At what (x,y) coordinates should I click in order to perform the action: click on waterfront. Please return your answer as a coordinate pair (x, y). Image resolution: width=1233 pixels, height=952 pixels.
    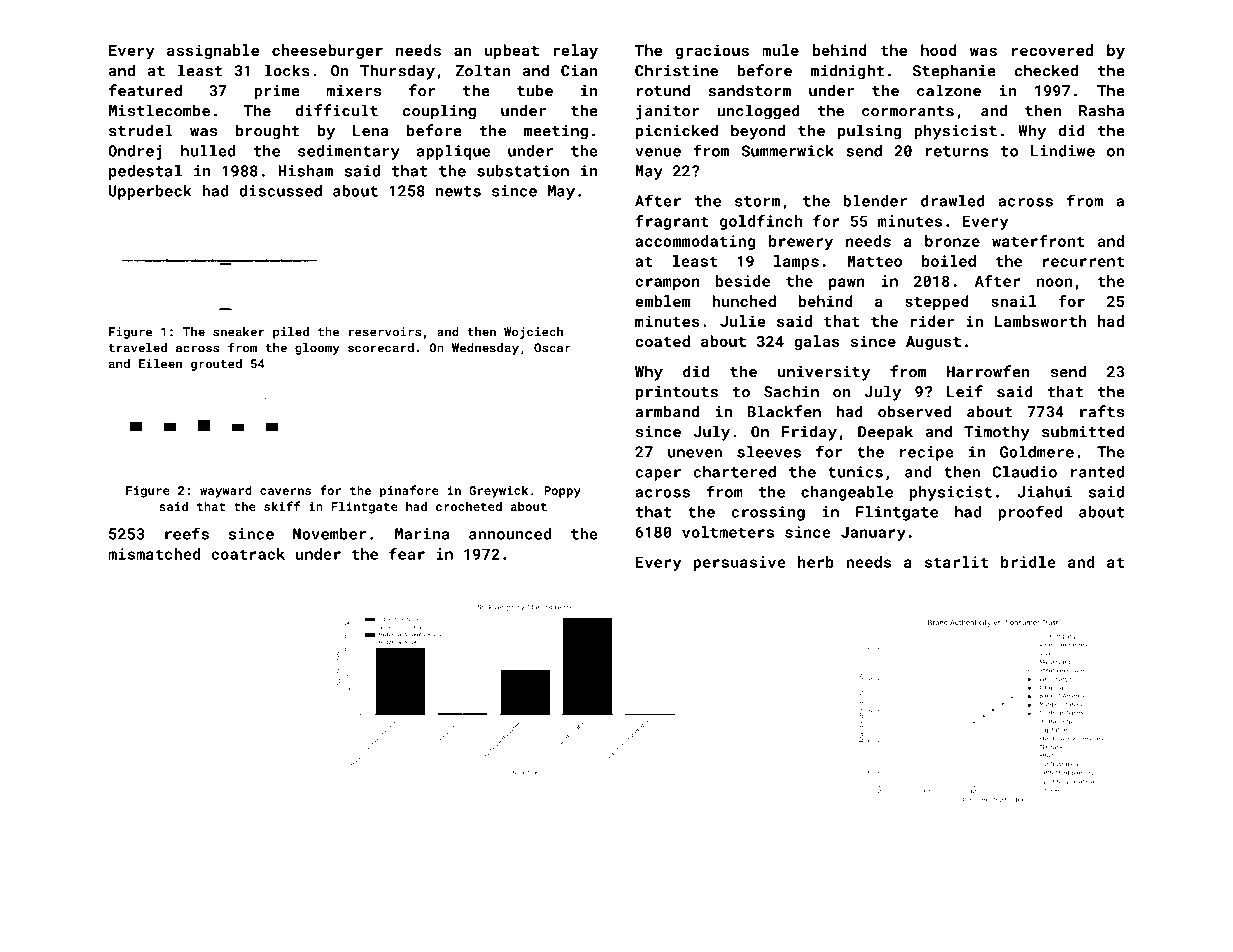
    Looking at the image, I should click on (1038, 241).
